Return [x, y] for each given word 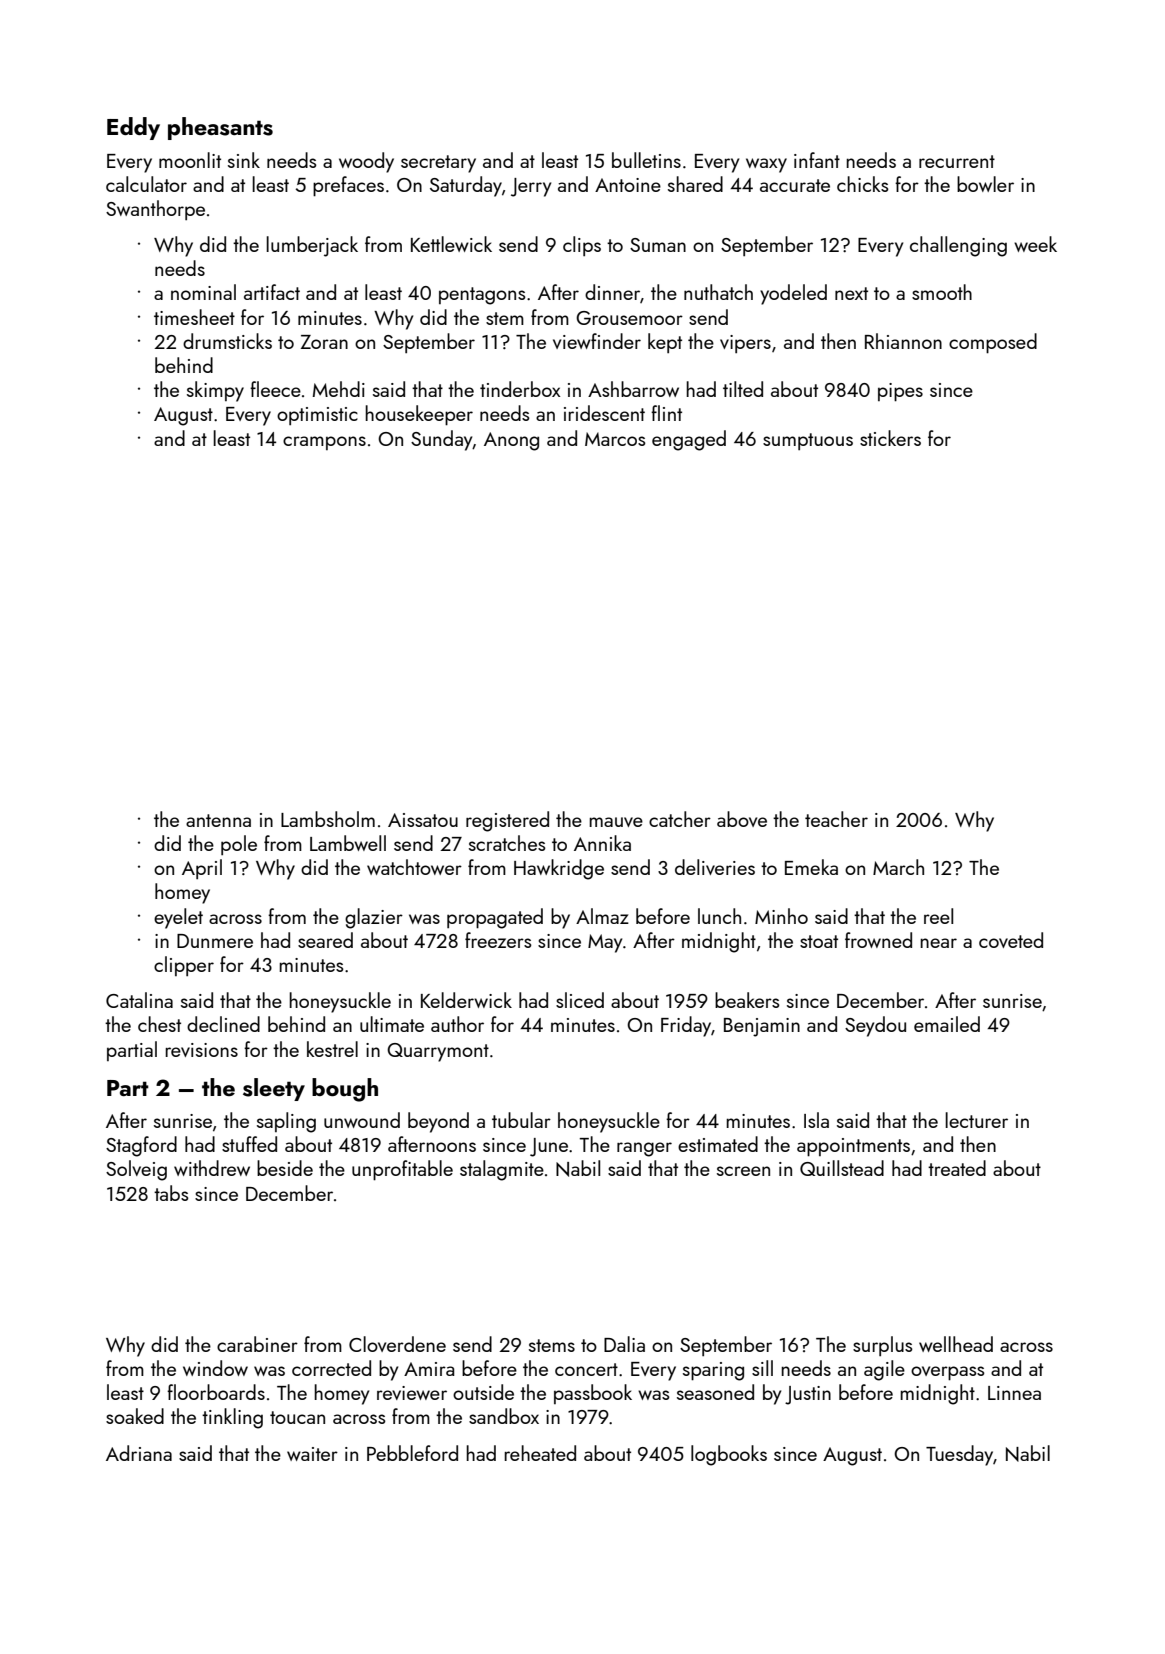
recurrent [957, 161]
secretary [438, 164]
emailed [947, 1024]
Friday [686, 1026]
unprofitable [402, 1170]
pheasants [220, 128]
